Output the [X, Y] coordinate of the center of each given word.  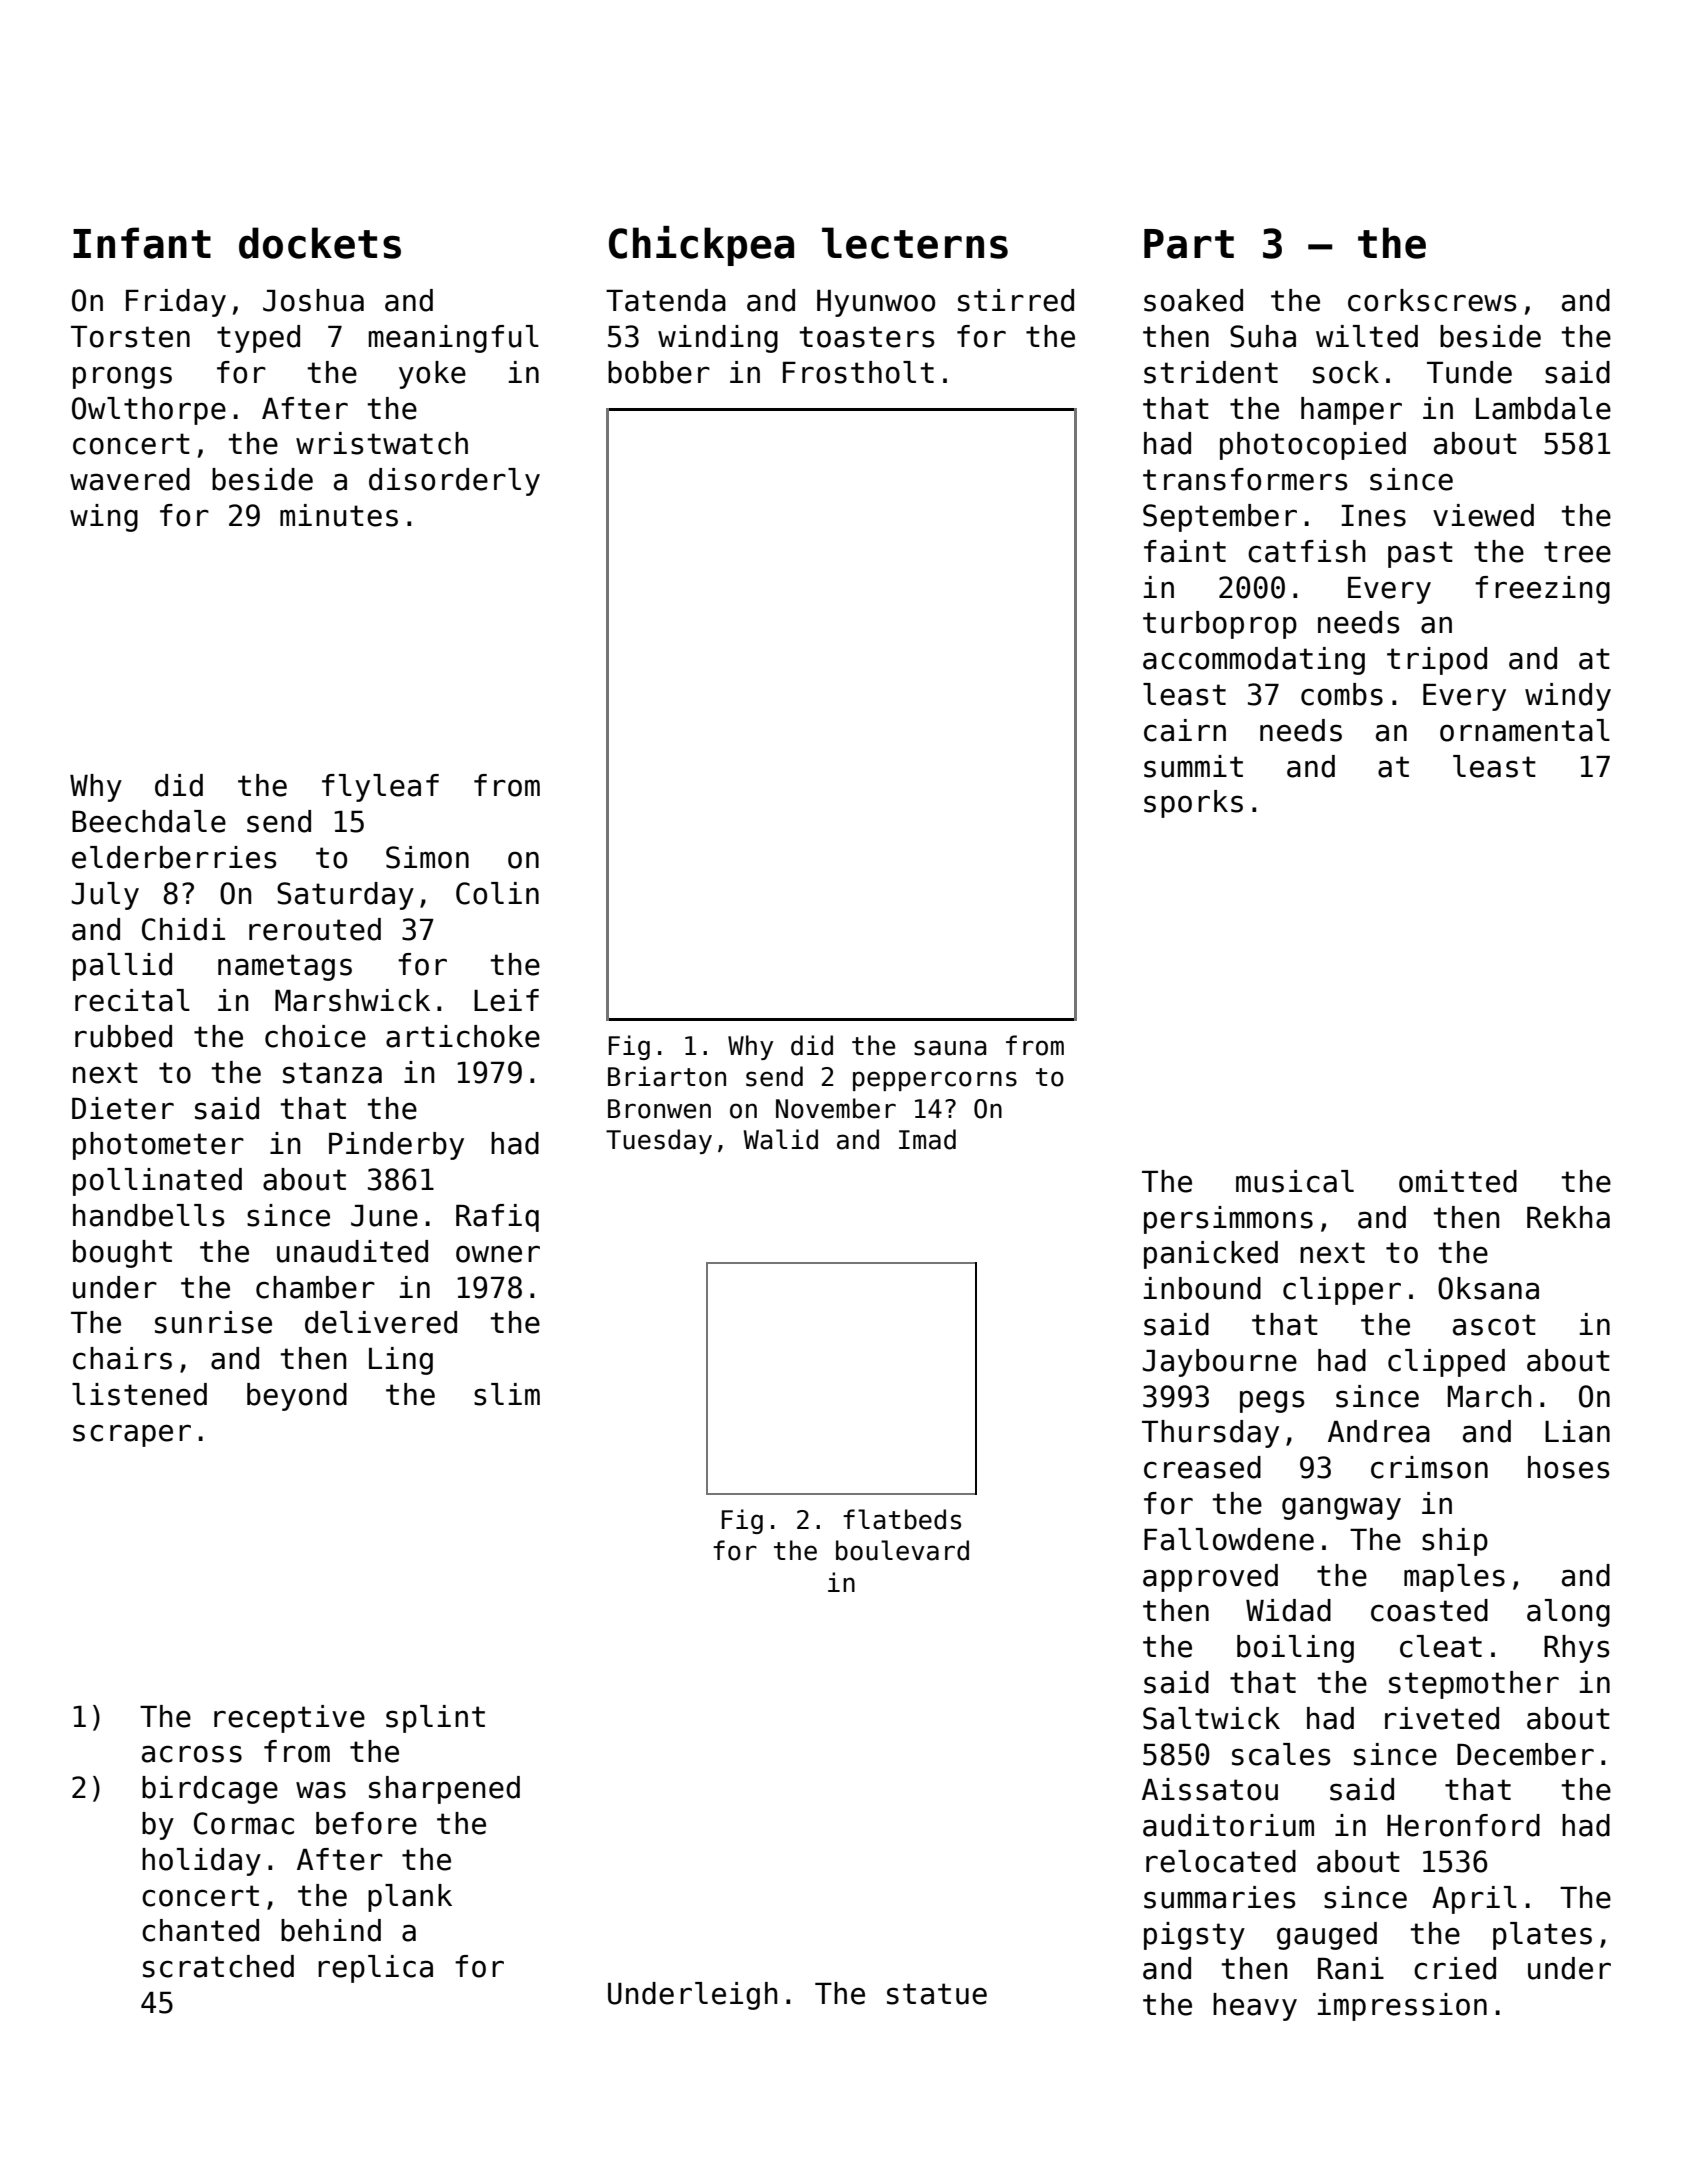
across [192, 1754]
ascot [1494, 1325]
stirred [1016, 300]
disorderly [454, 482]
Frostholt [858, 372]
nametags [285, 967]
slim [507, 1394]
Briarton [667, 1076]
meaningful [454, 339]
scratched [218, 1966]
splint [435, 1719]
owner [498, 1254]
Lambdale [1543, 408]
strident [1211, 372]
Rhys [1577, 1649]
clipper [1342, 1291]
